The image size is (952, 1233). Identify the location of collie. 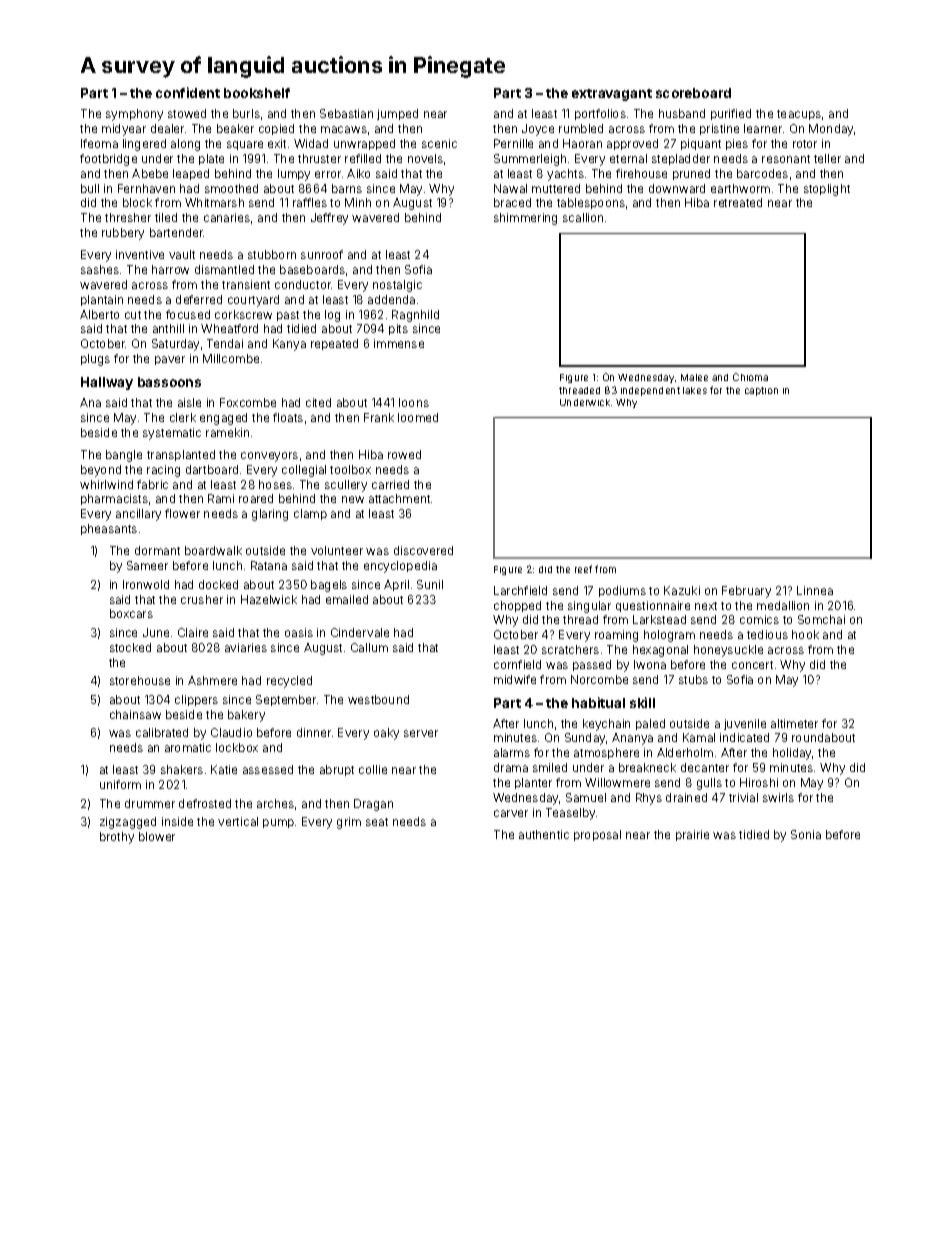
(373, 769).
